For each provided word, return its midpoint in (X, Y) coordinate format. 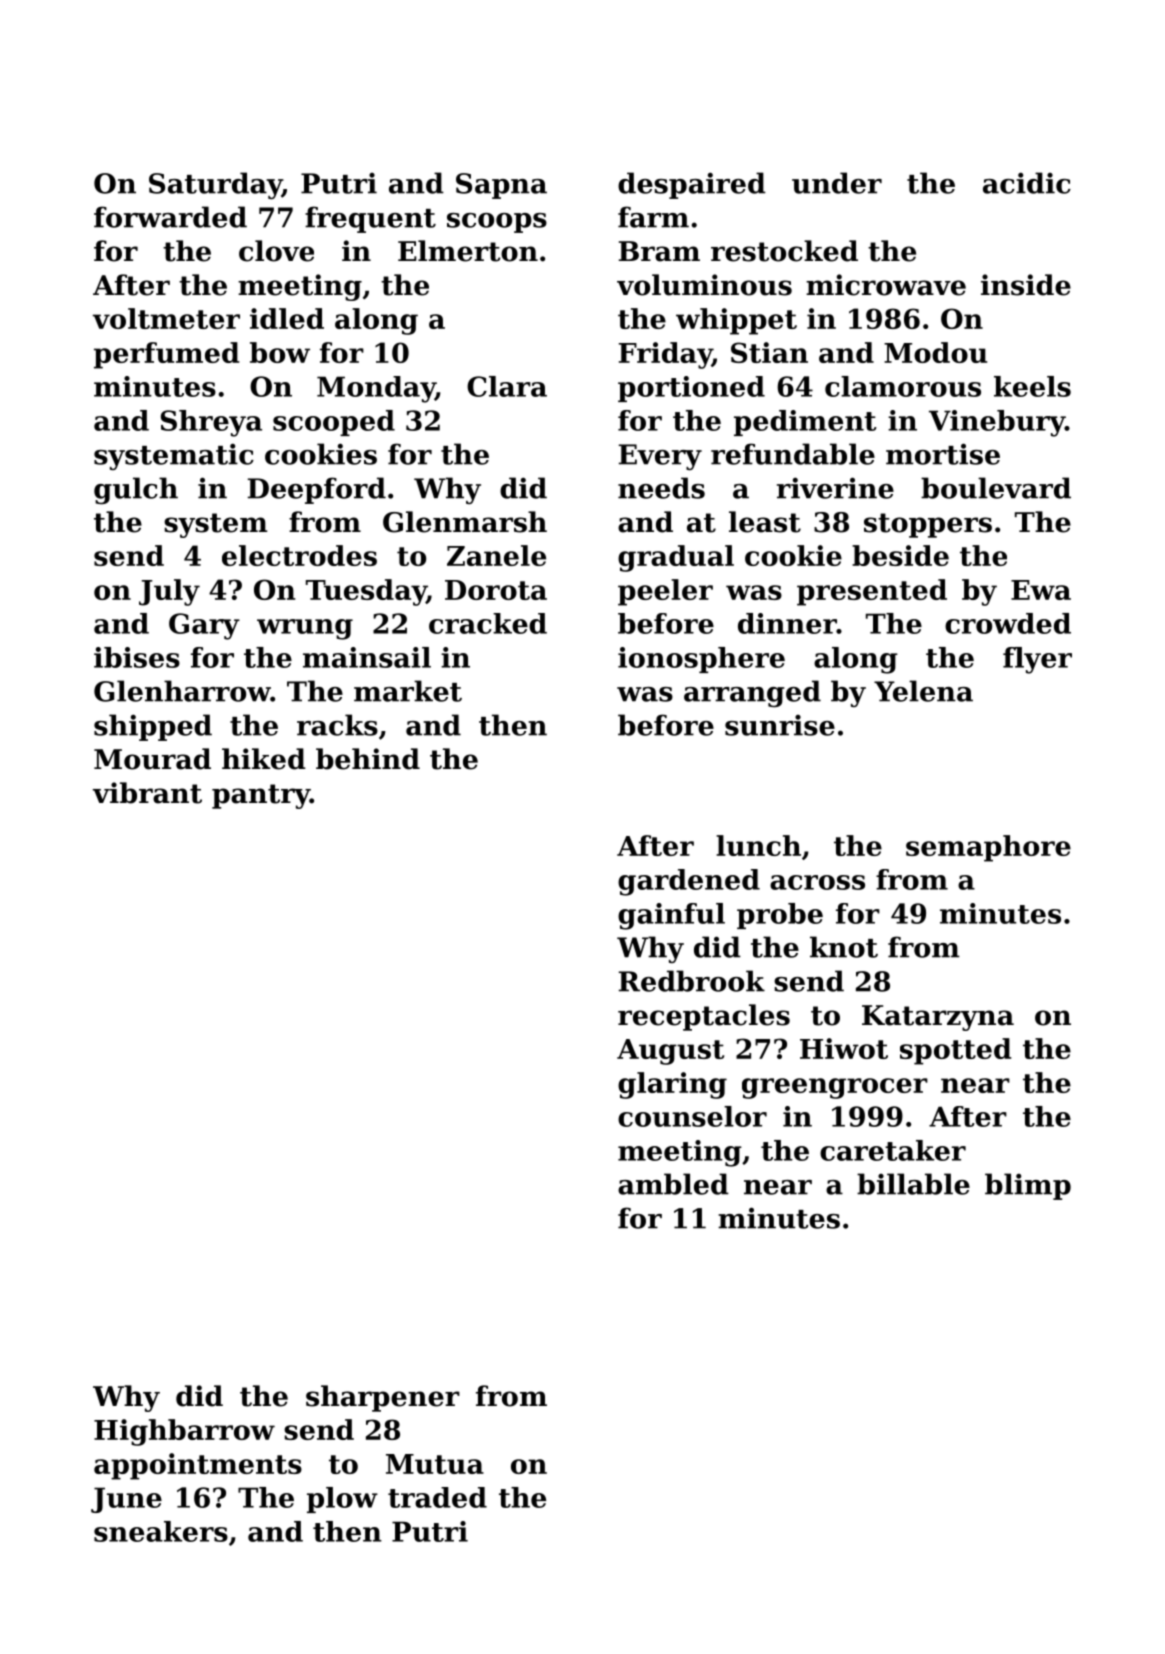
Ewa (1041, 590)
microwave (886, 285)
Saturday (215, 185)
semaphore (988, 848)
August (670, 1052)
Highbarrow (184, 1432)
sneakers (161, 1531)
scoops (497, 223)
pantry (261, 796)
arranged (752, 693)
